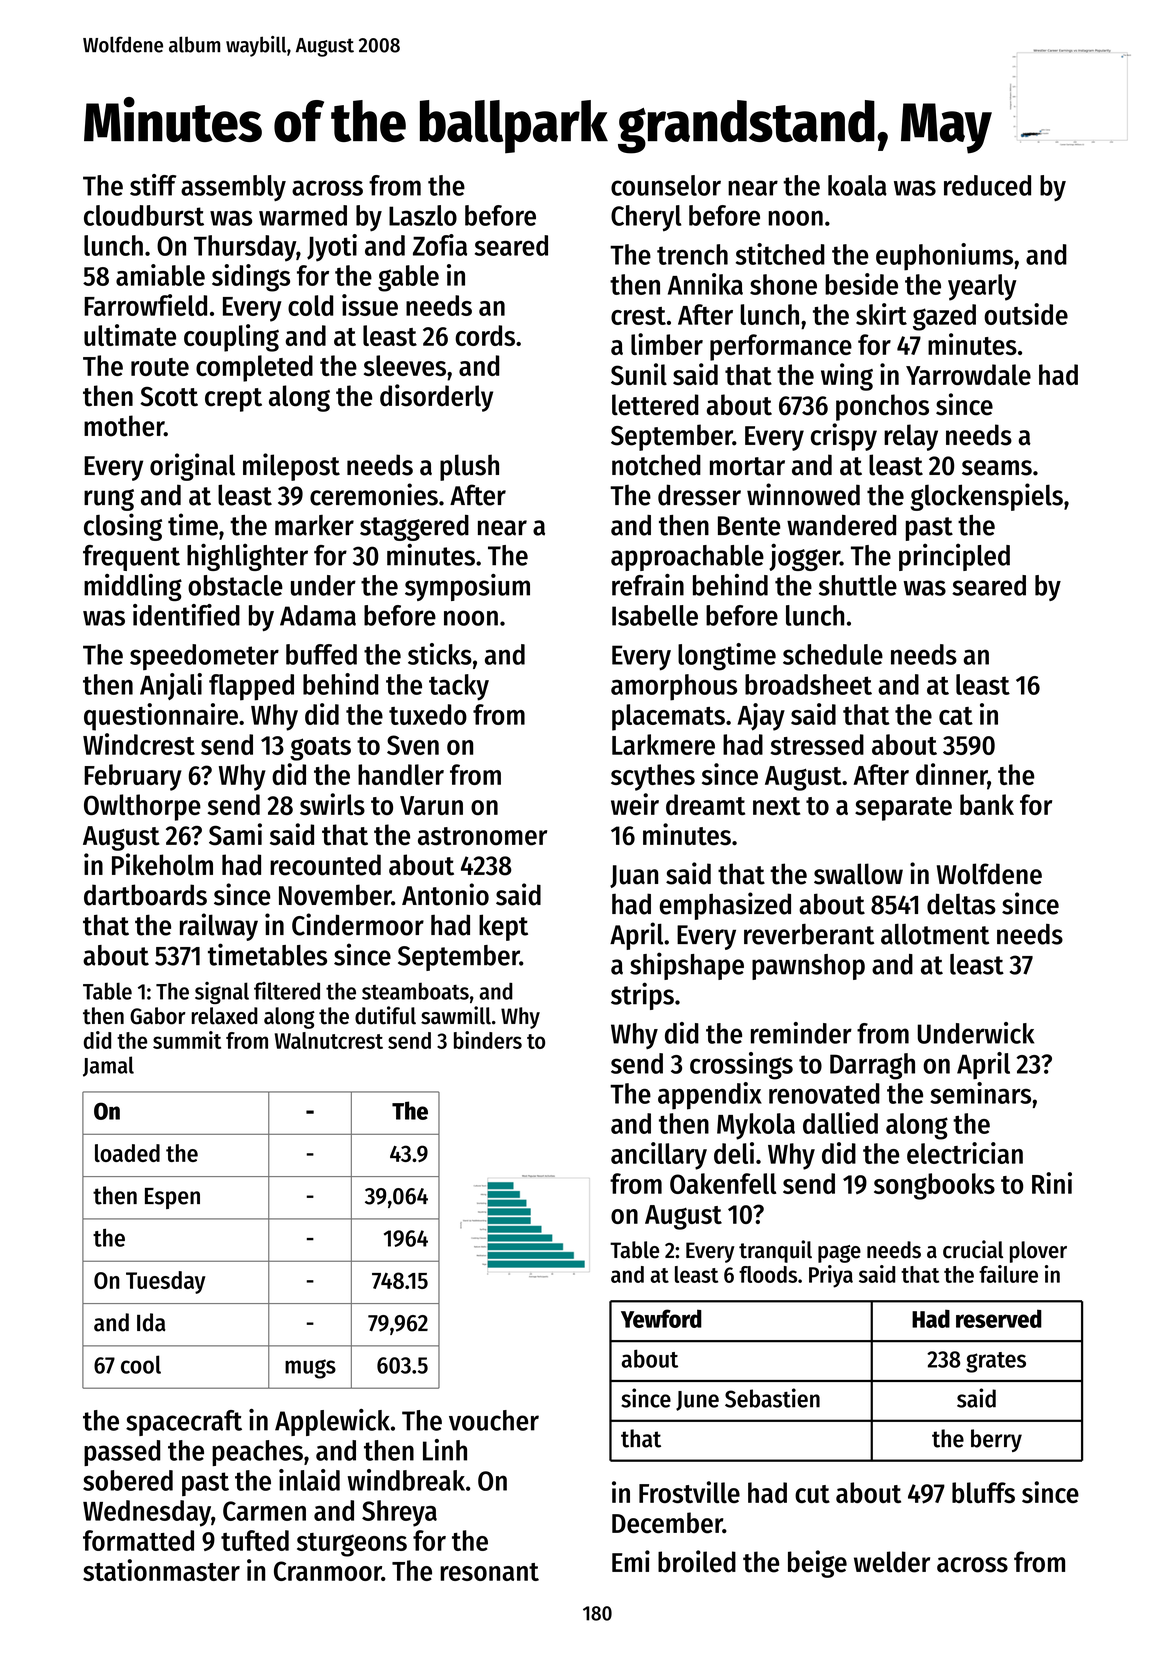  What do you see at coordinates (161, 717) in the image?
I see `questionnaire` at bounding box center [161, 717].
